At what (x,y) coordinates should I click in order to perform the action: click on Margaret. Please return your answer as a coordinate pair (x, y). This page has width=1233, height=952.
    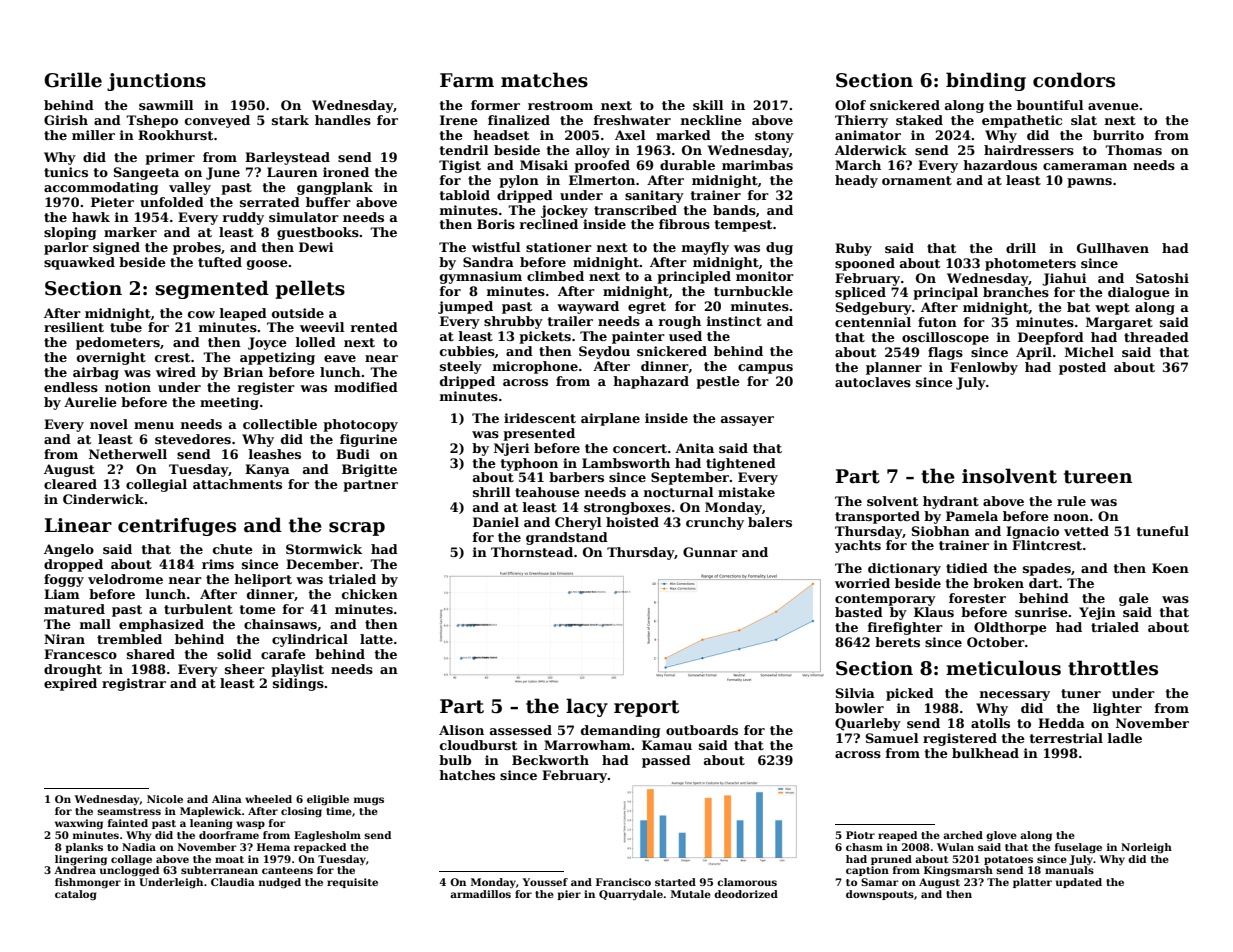
    Looking at the image, I should click on (1119, 323).
